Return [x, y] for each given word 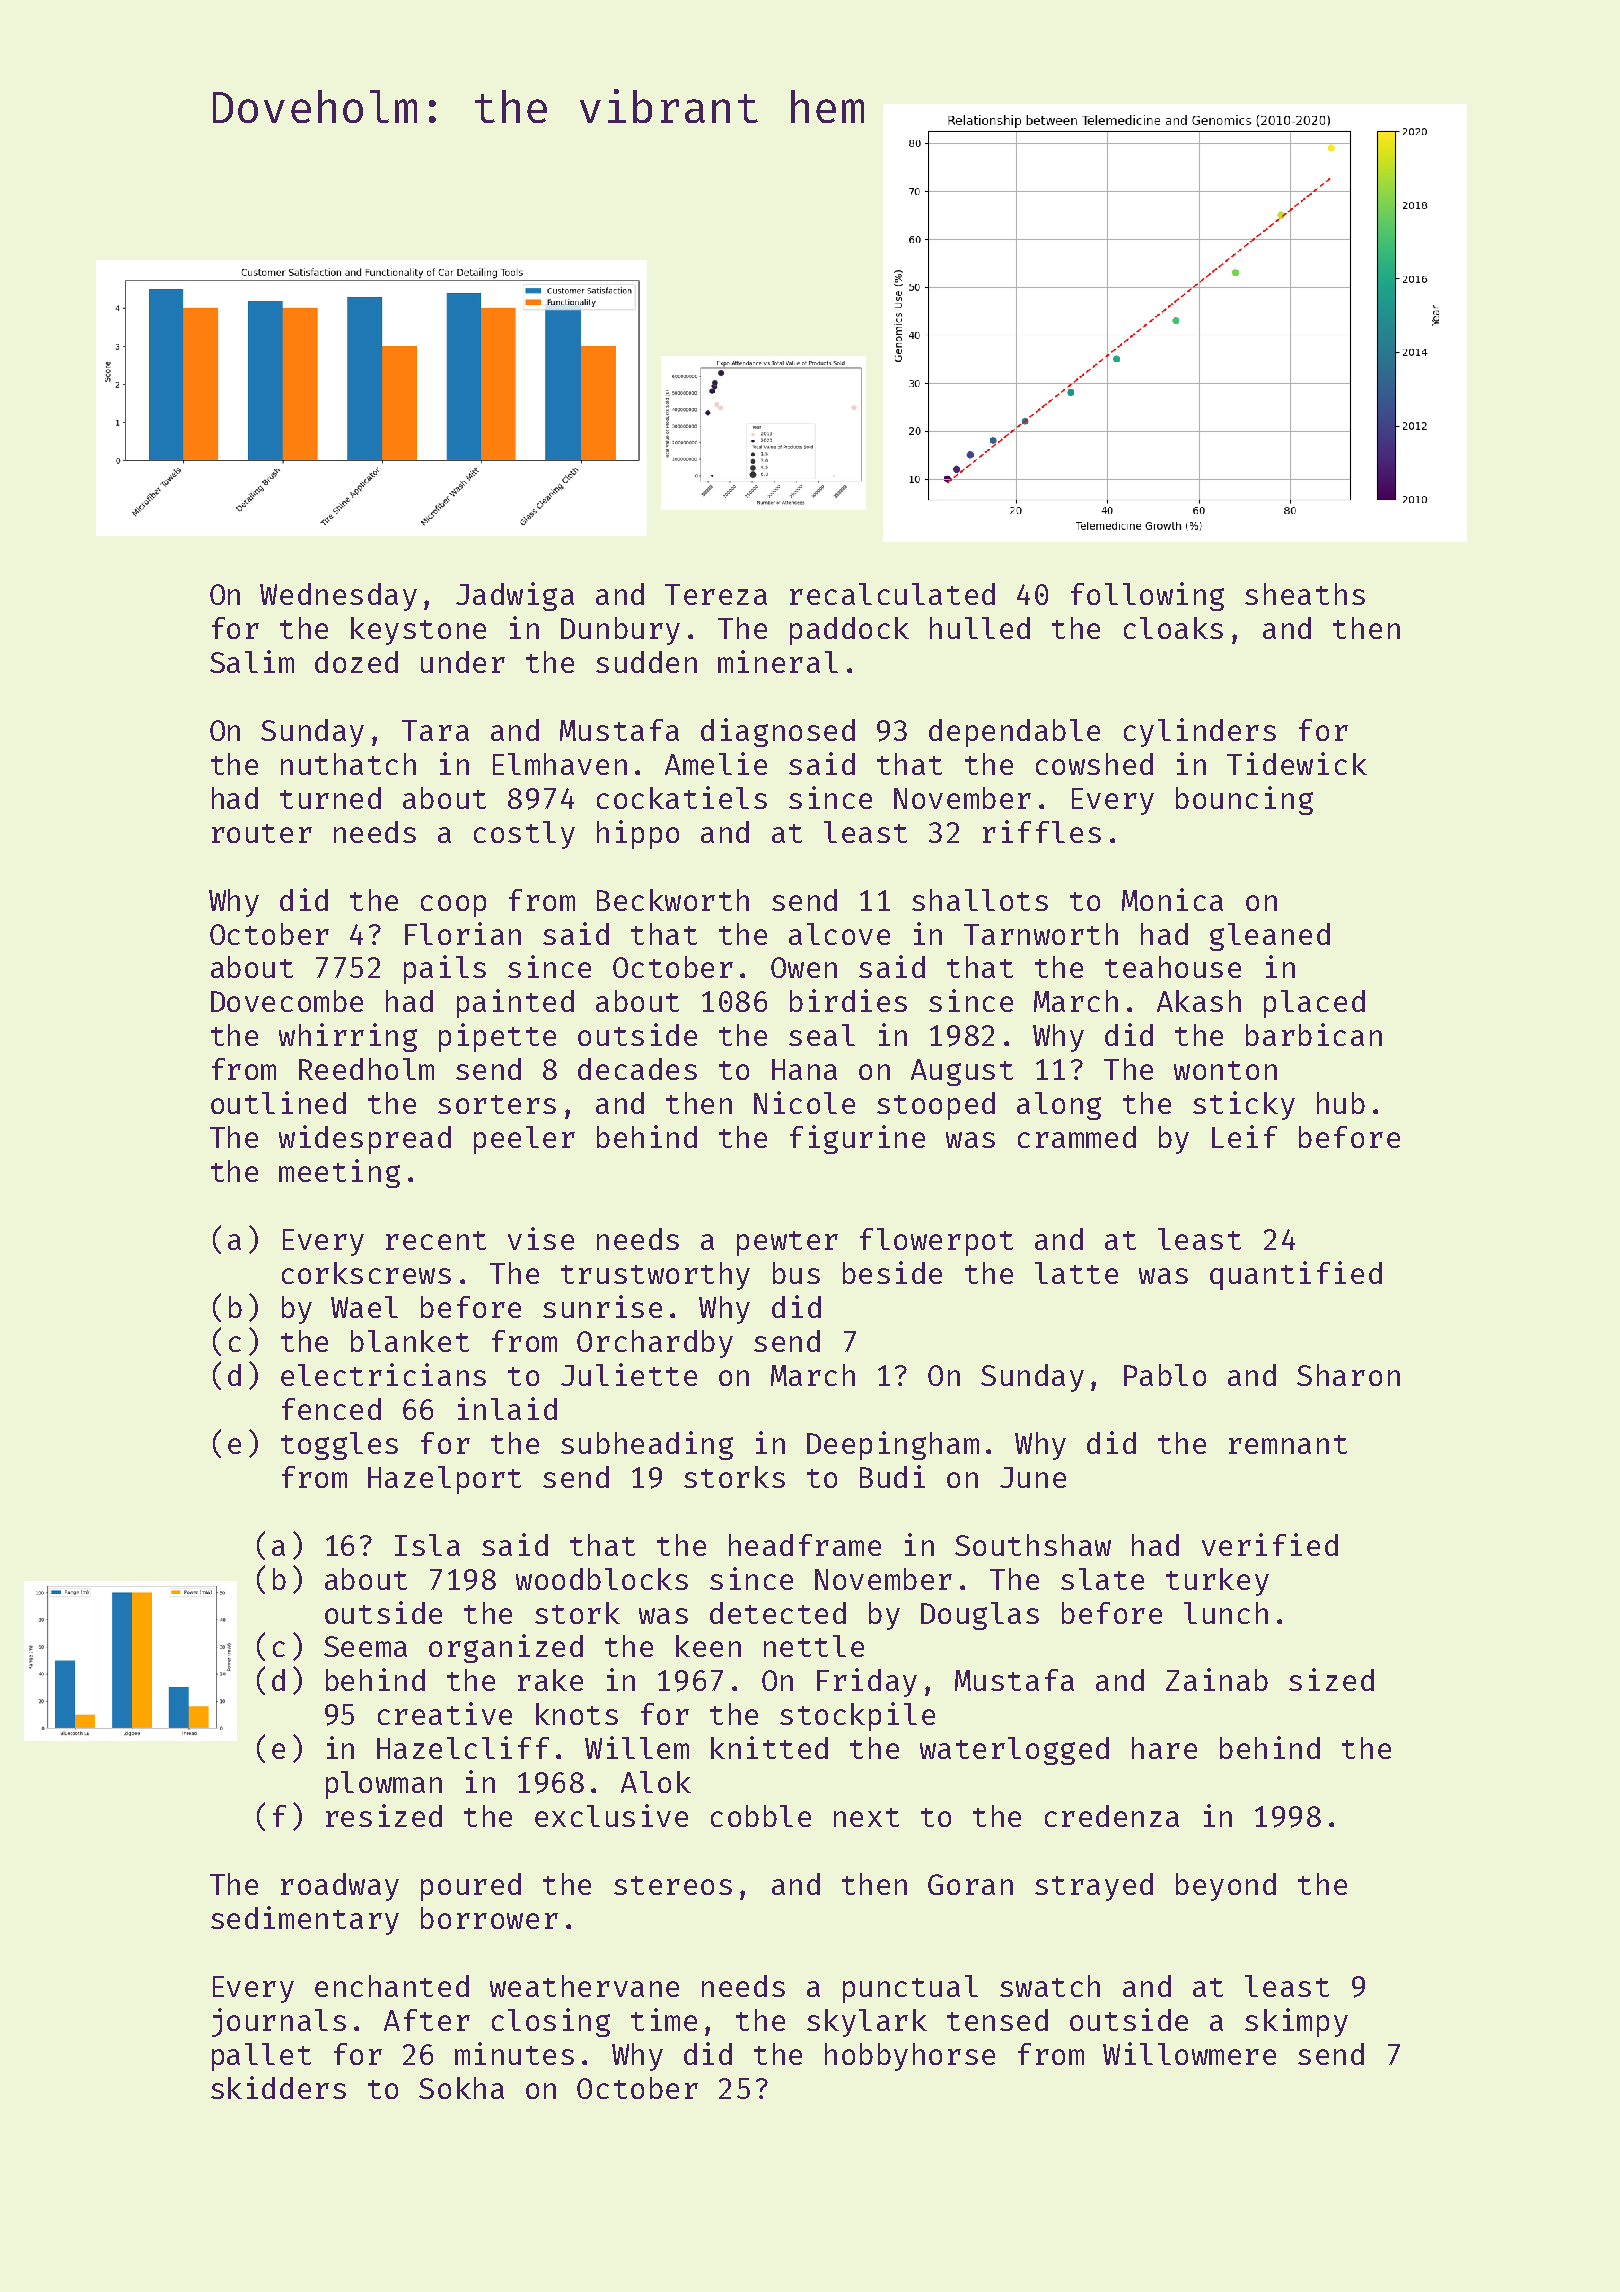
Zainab [1217, 1679]
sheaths [1305, 594]
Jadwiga [515, 596]
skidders [278, 2087]
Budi [892, 1476]
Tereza [716, 594]
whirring [348, 1037]
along [1059, 1106]
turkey [1217, 1582]
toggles [339, 1446]
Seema [365, 1646]
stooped [936, 1106]
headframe [805, 1545]
